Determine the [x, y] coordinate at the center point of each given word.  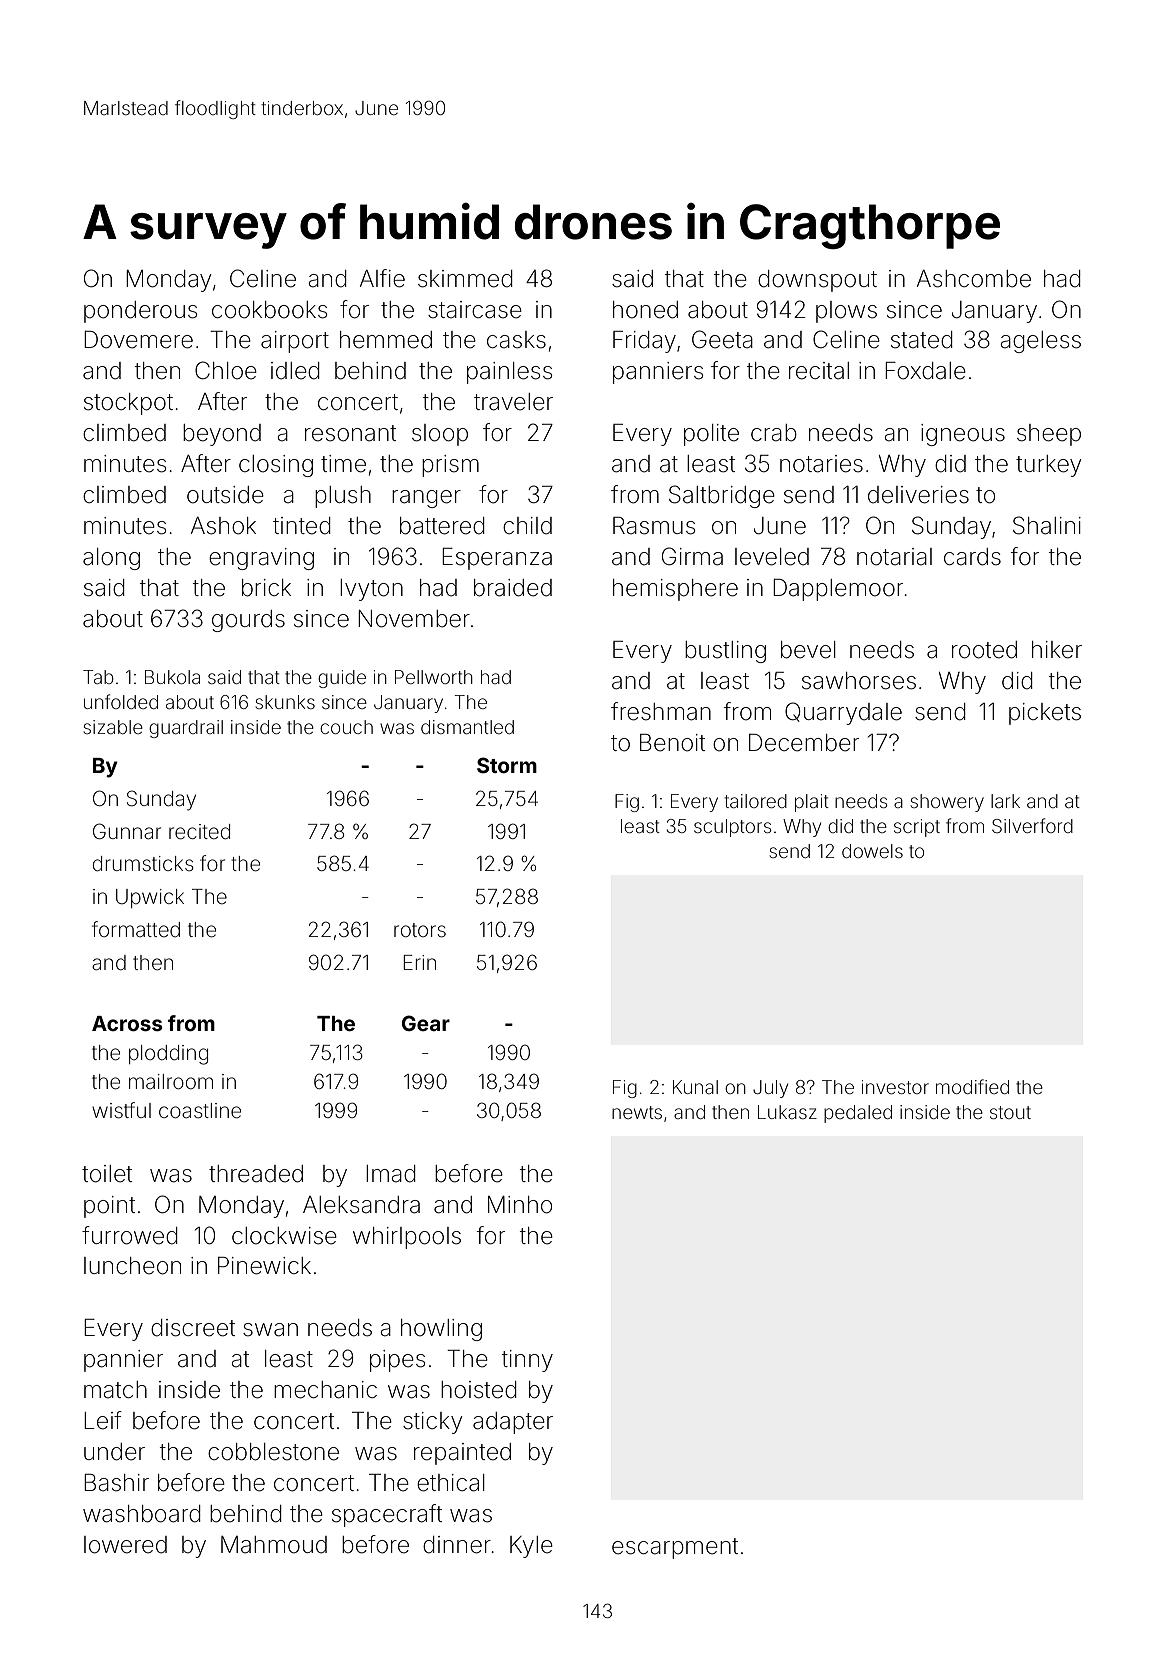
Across [127, 1023]
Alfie [382, 278]
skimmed [465, 279]
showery [947, 803]
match [115, 1390]
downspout [817, 281]
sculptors [732, 828]
